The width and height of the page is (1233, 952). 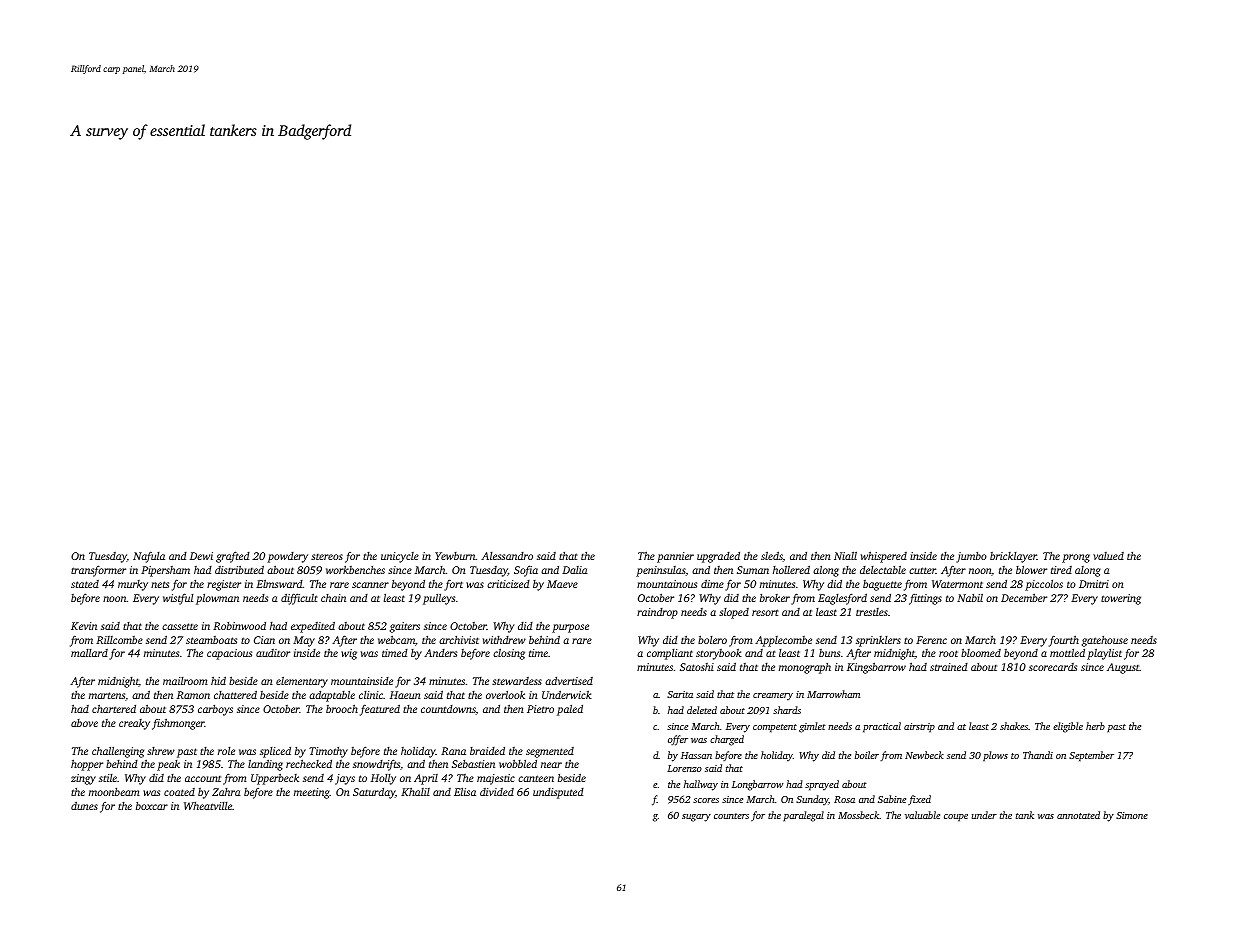 I want to click on Alessandro, so click(x=507, y=556).
